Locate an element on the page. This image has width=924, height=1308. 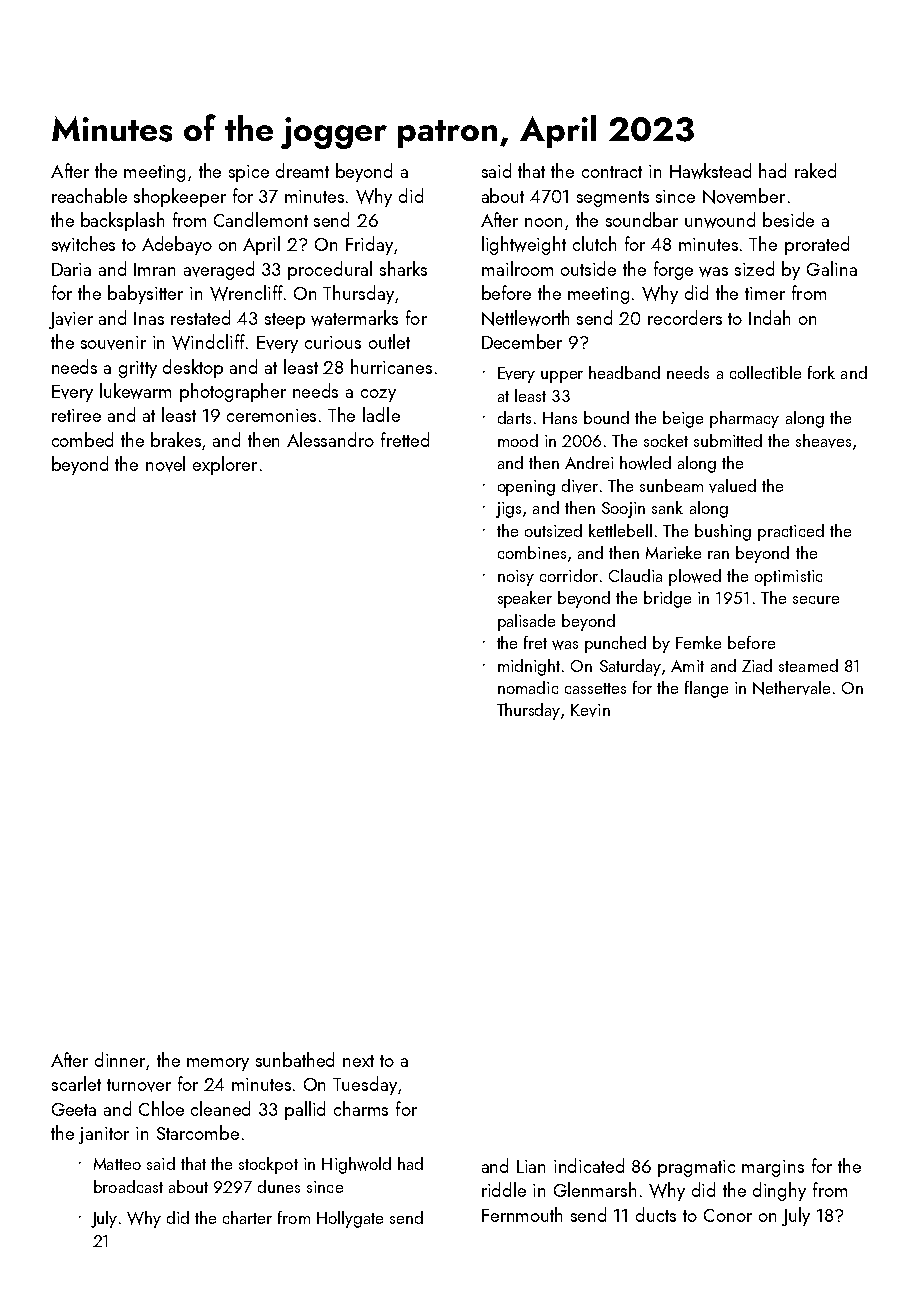
Candlemont is located at coordinates (261, 219).
